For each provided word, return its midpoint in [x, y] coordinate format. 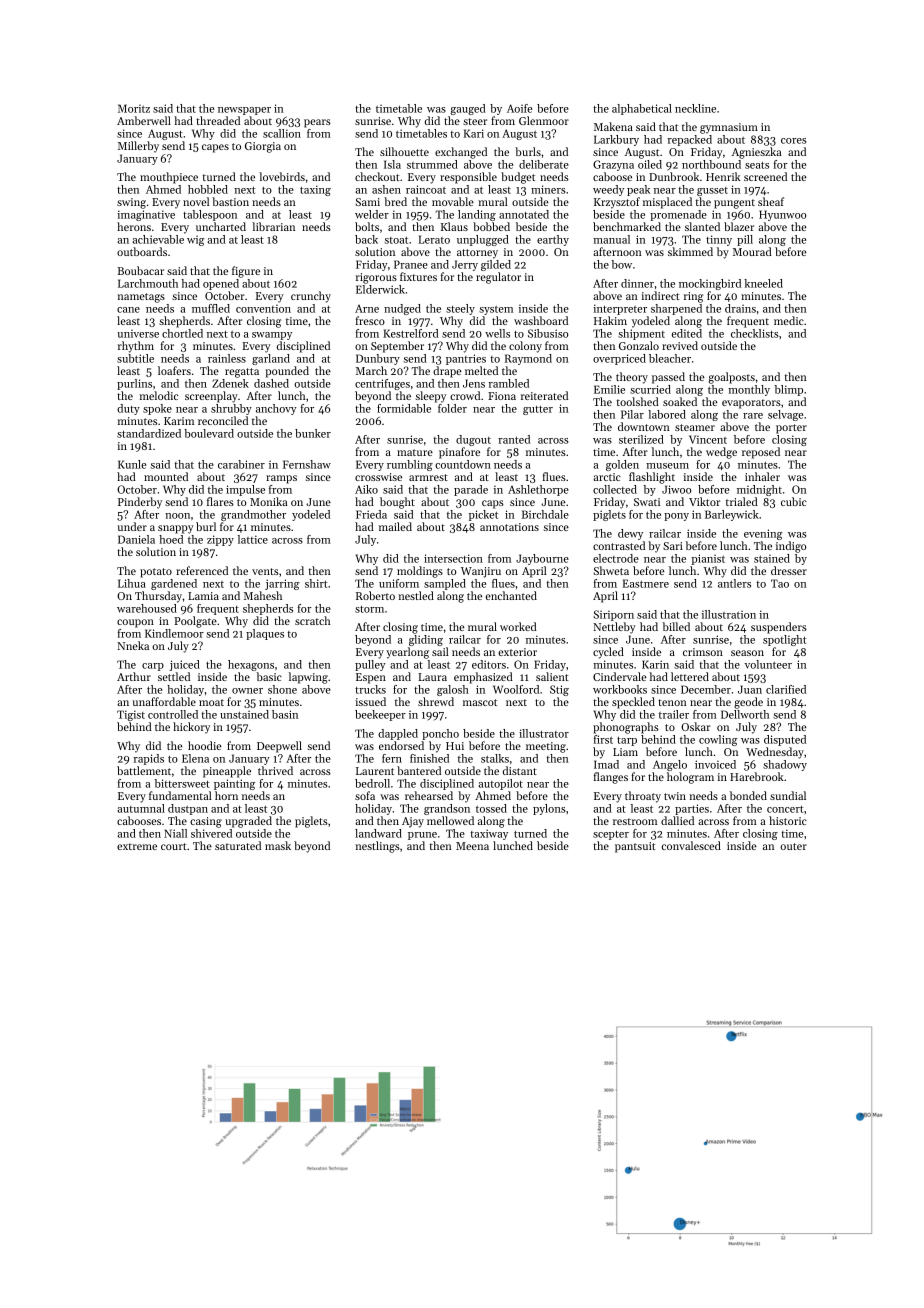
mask [278, 845]
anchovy [276, 409]
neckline [695, 108]
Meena [472, 846]
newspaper [244, 111]
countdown [463, 464]
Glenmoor [544, 120]
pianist [708, 559]
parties [692, 809]
